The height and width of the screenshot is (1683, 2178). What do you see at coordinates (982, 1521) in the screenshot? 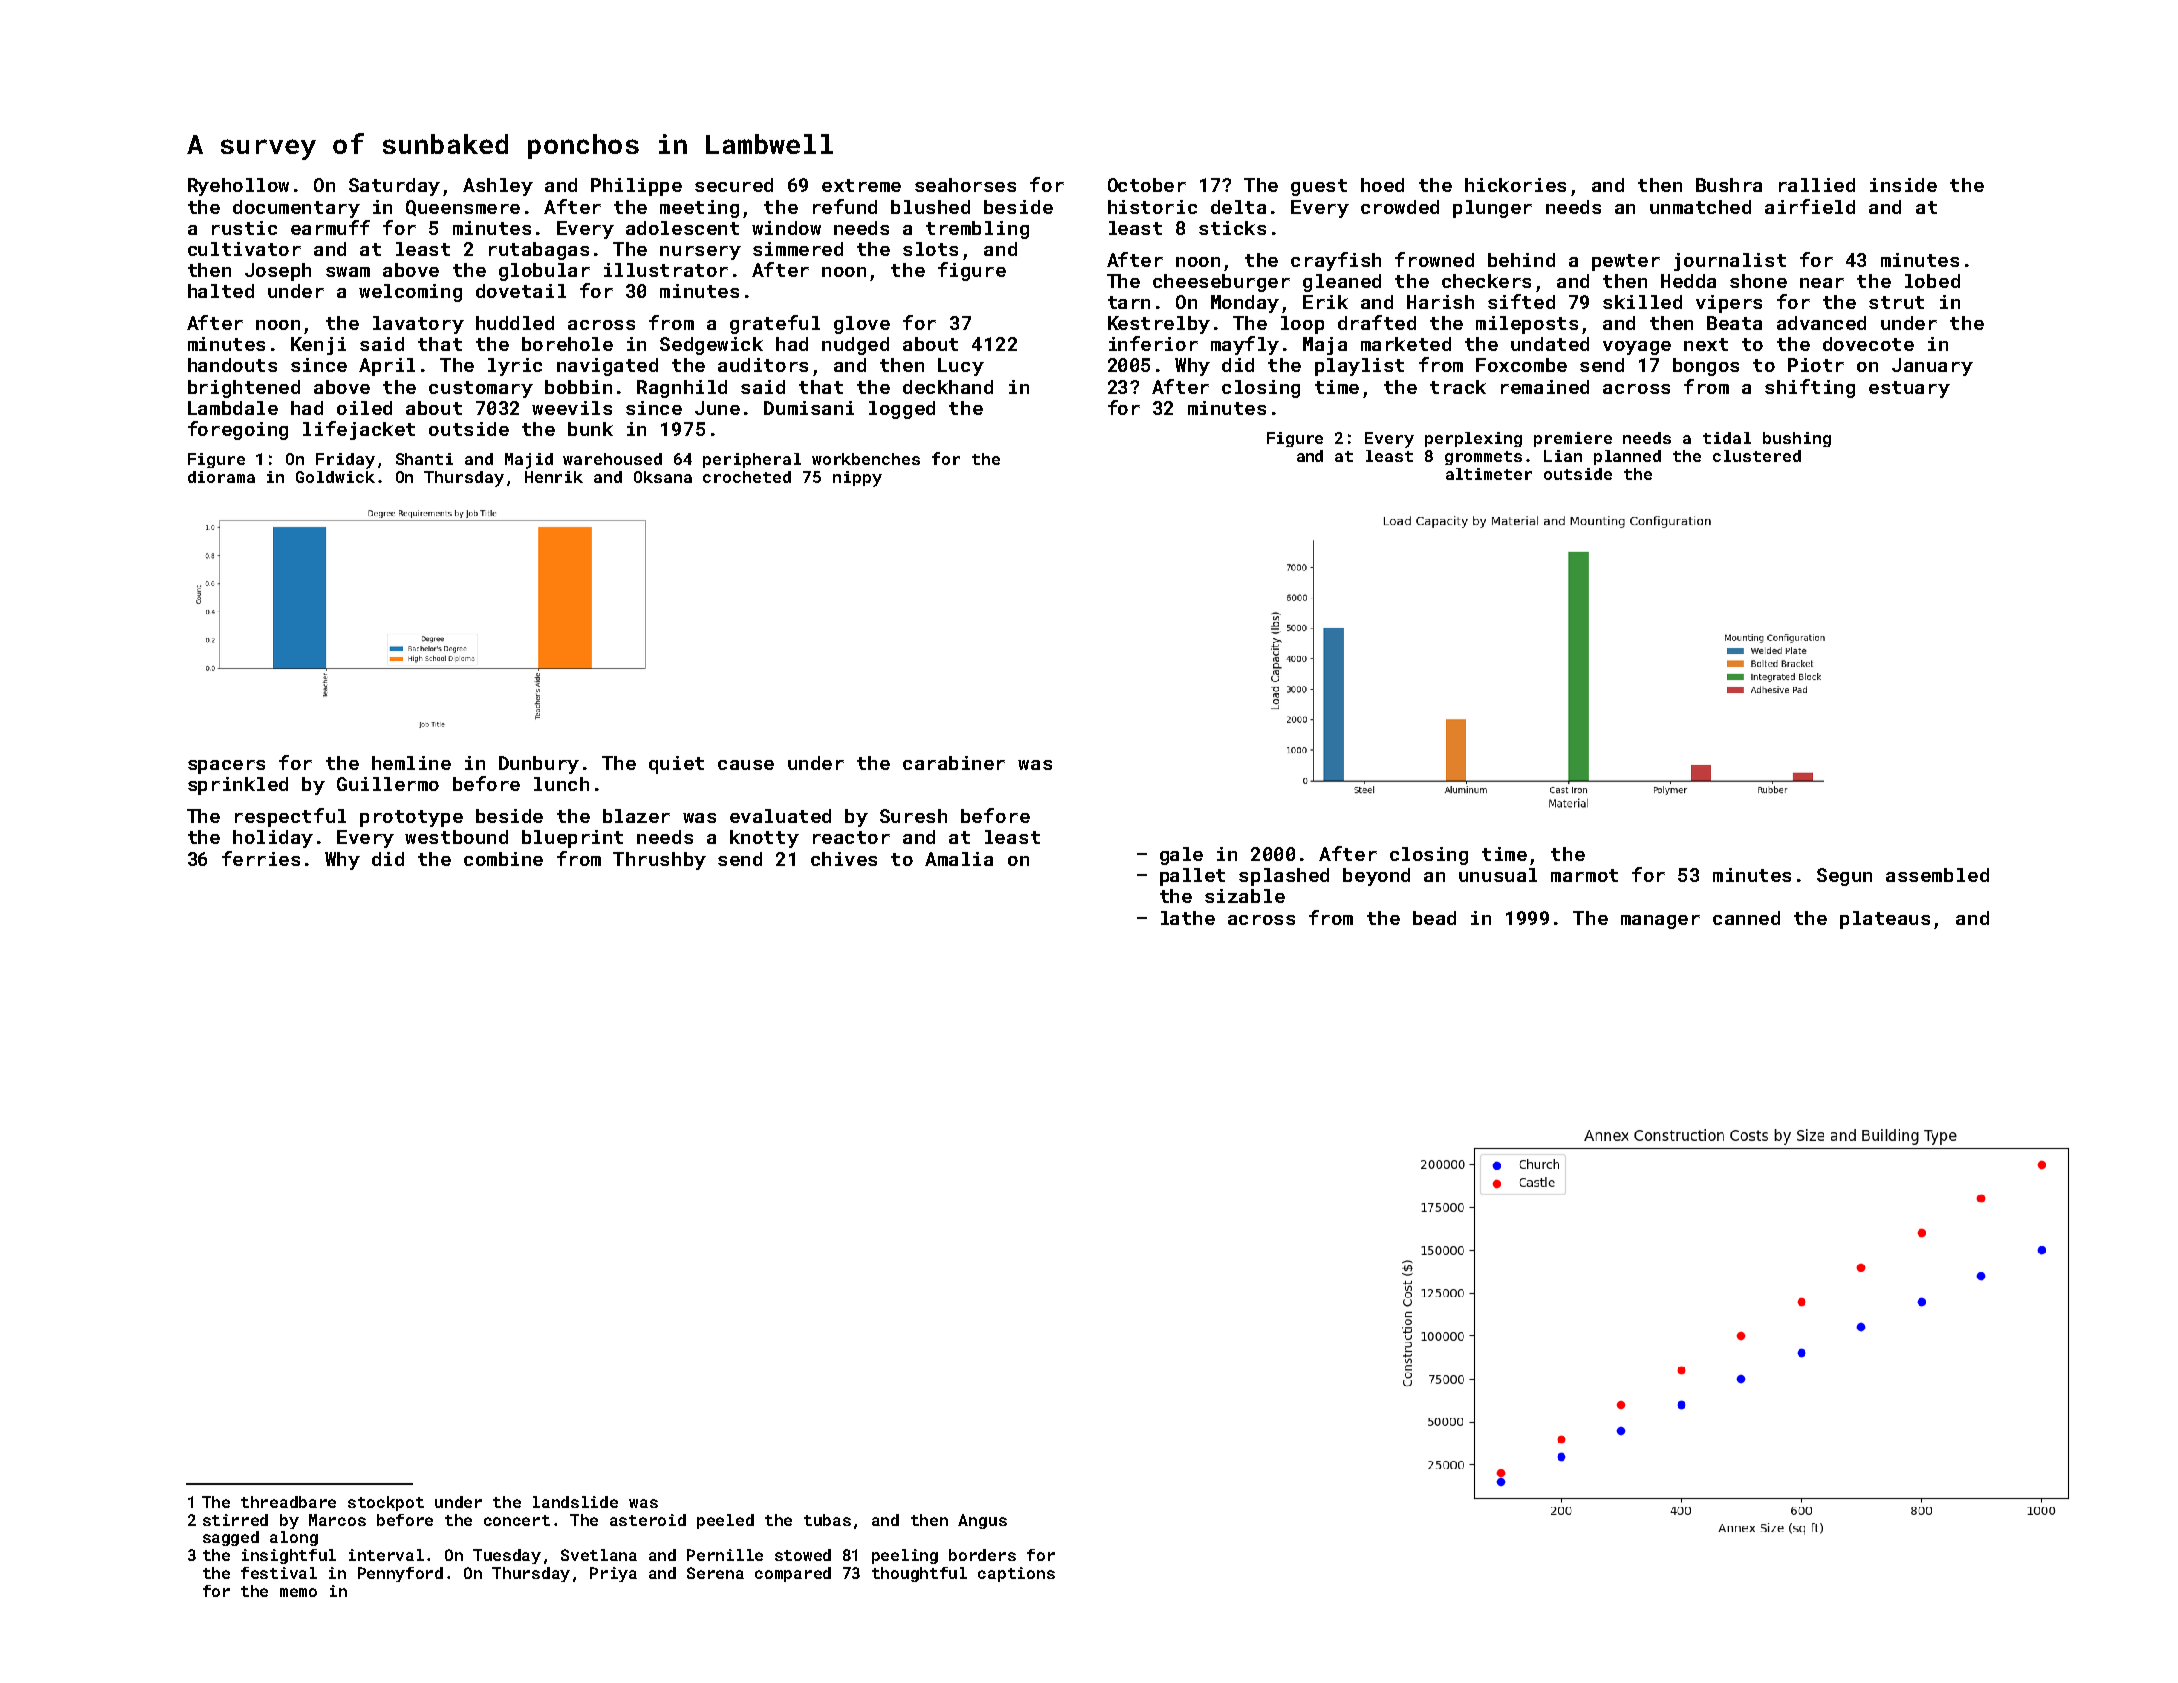
I see `Angus` at bounding box center [982, 1521].
